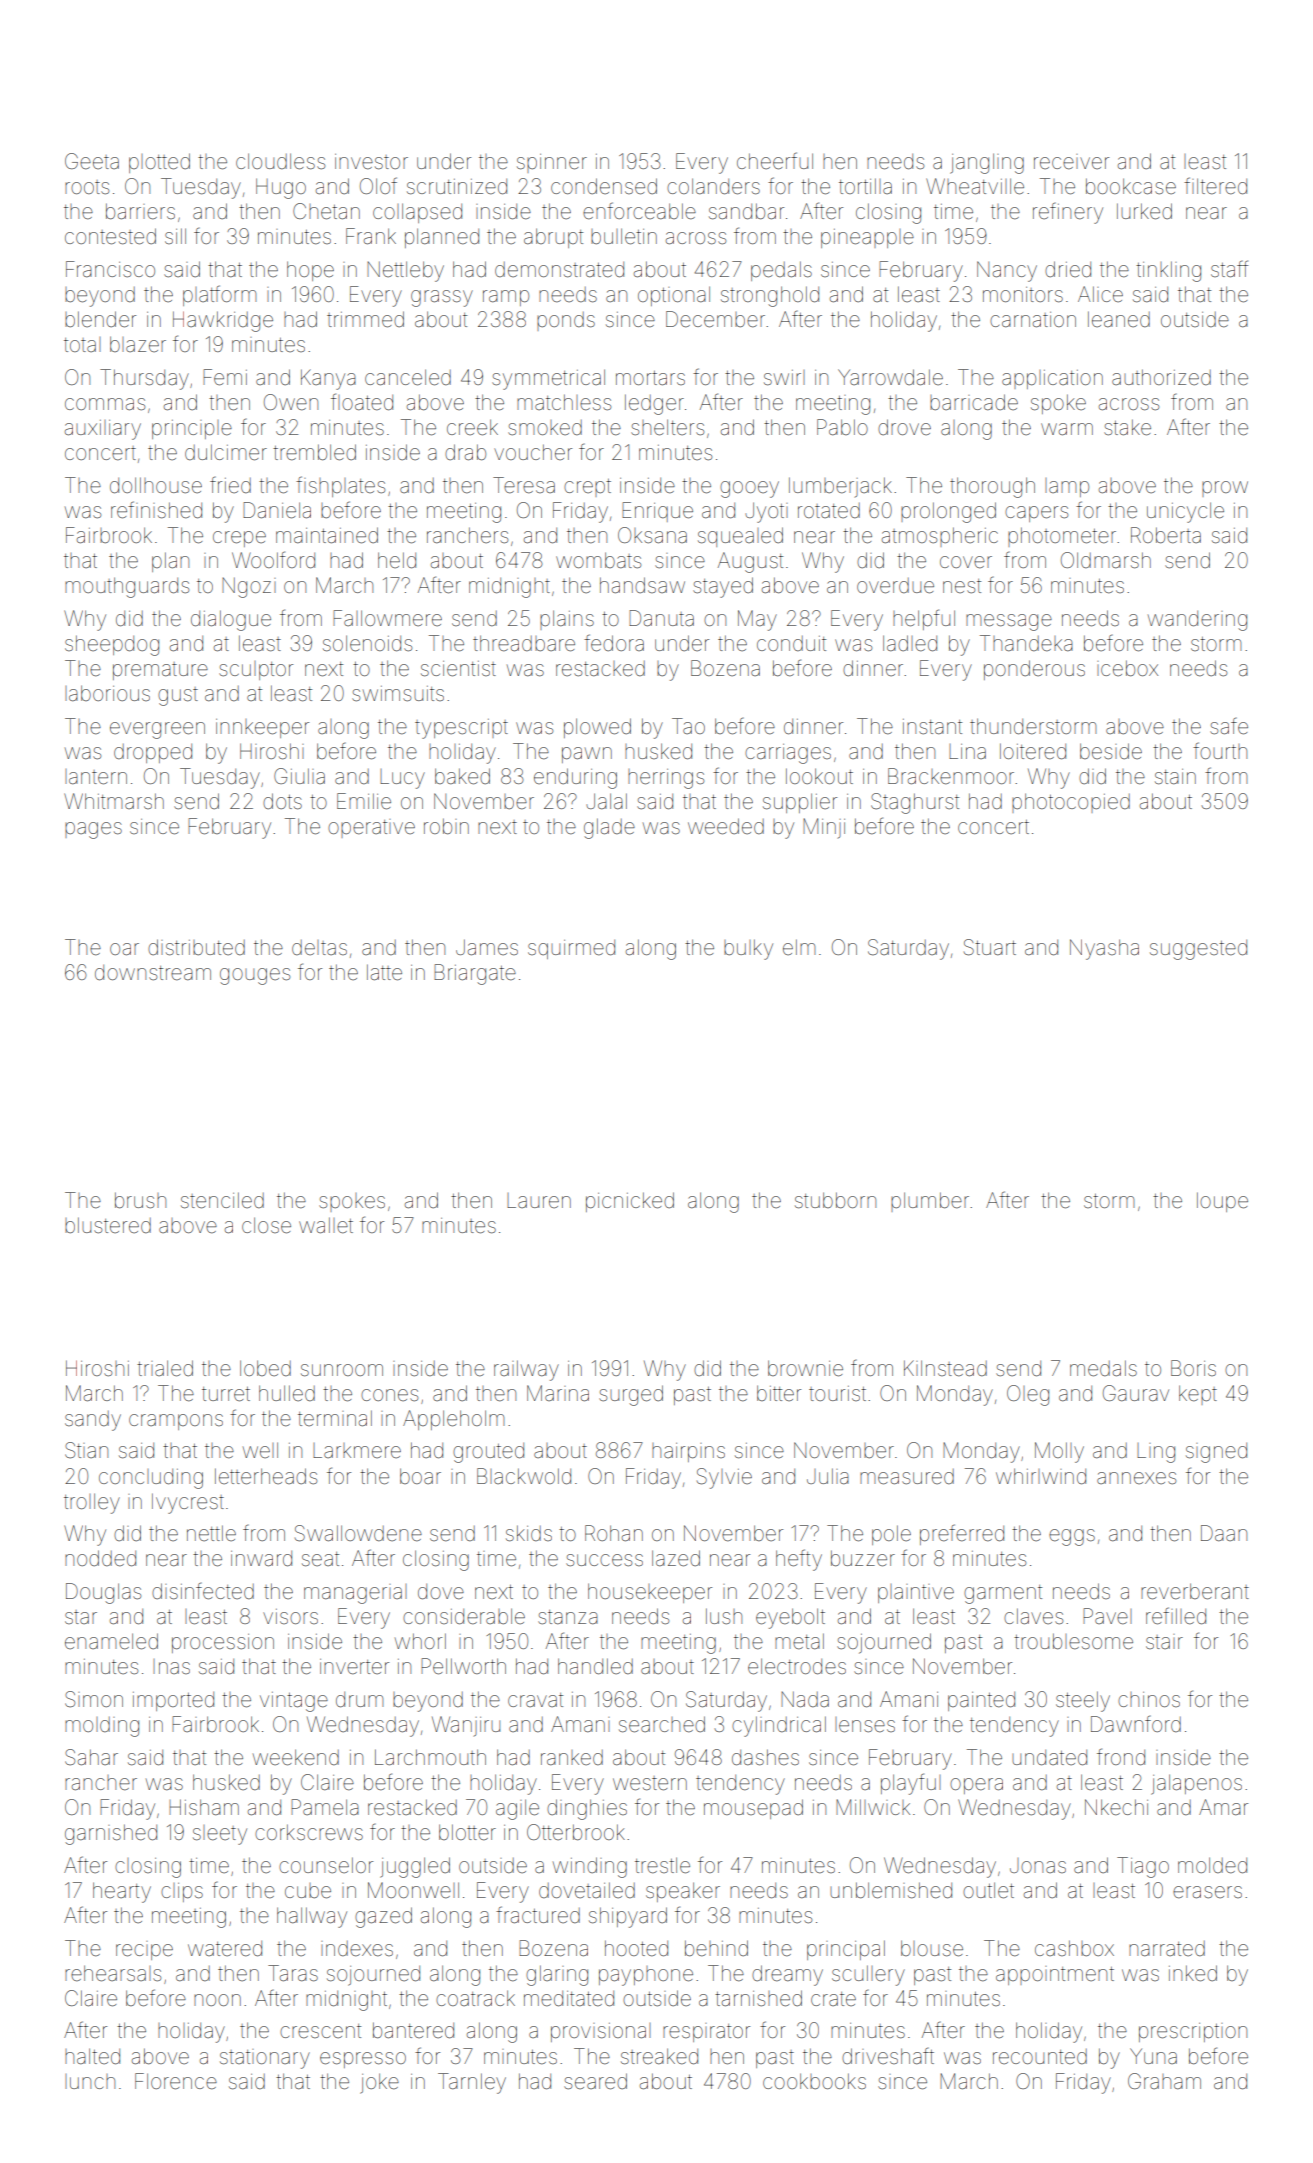  I want to click on hefty, so click(799, 1560).
